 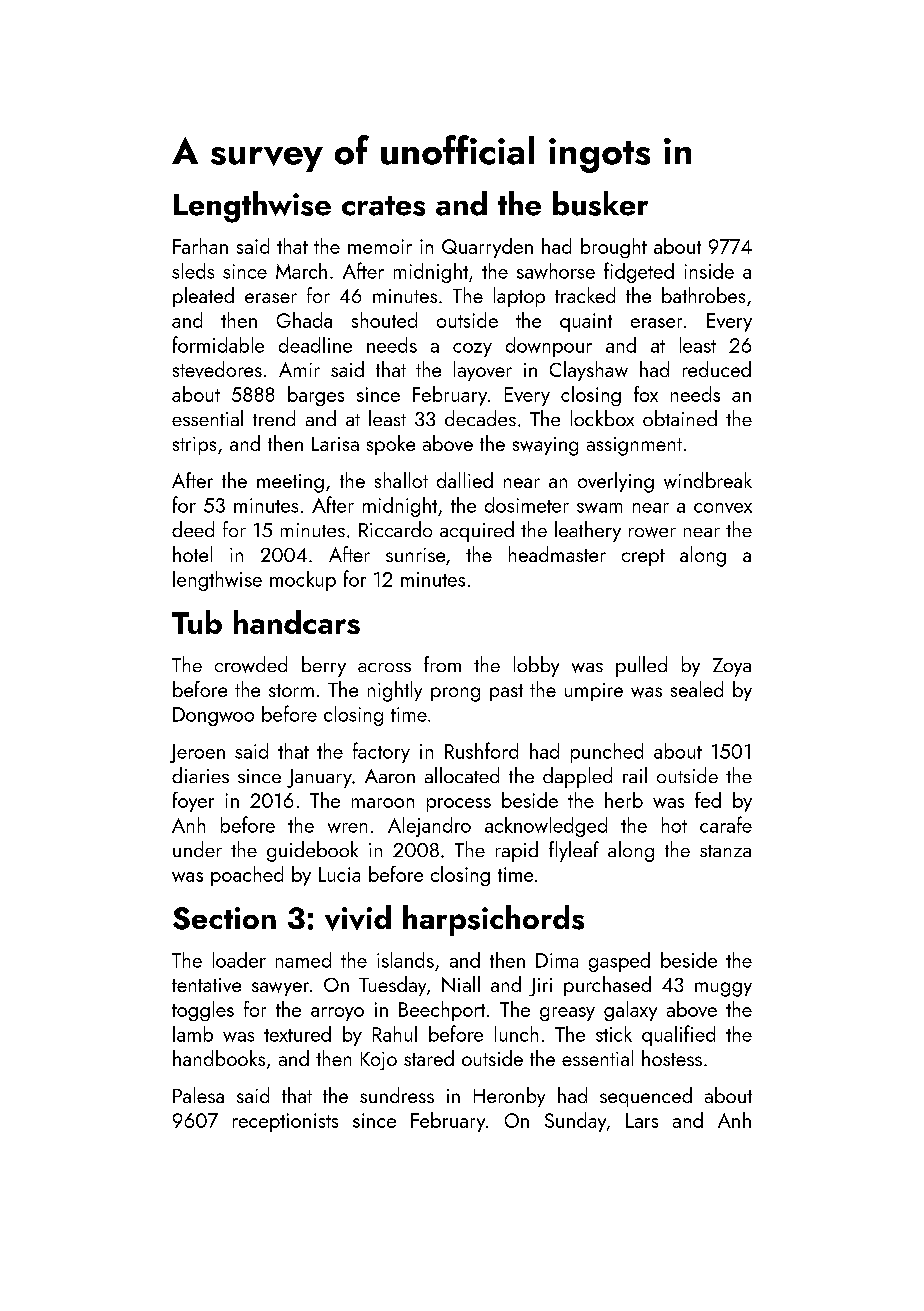 I want to click on crates, so click(x=383, y=206).
